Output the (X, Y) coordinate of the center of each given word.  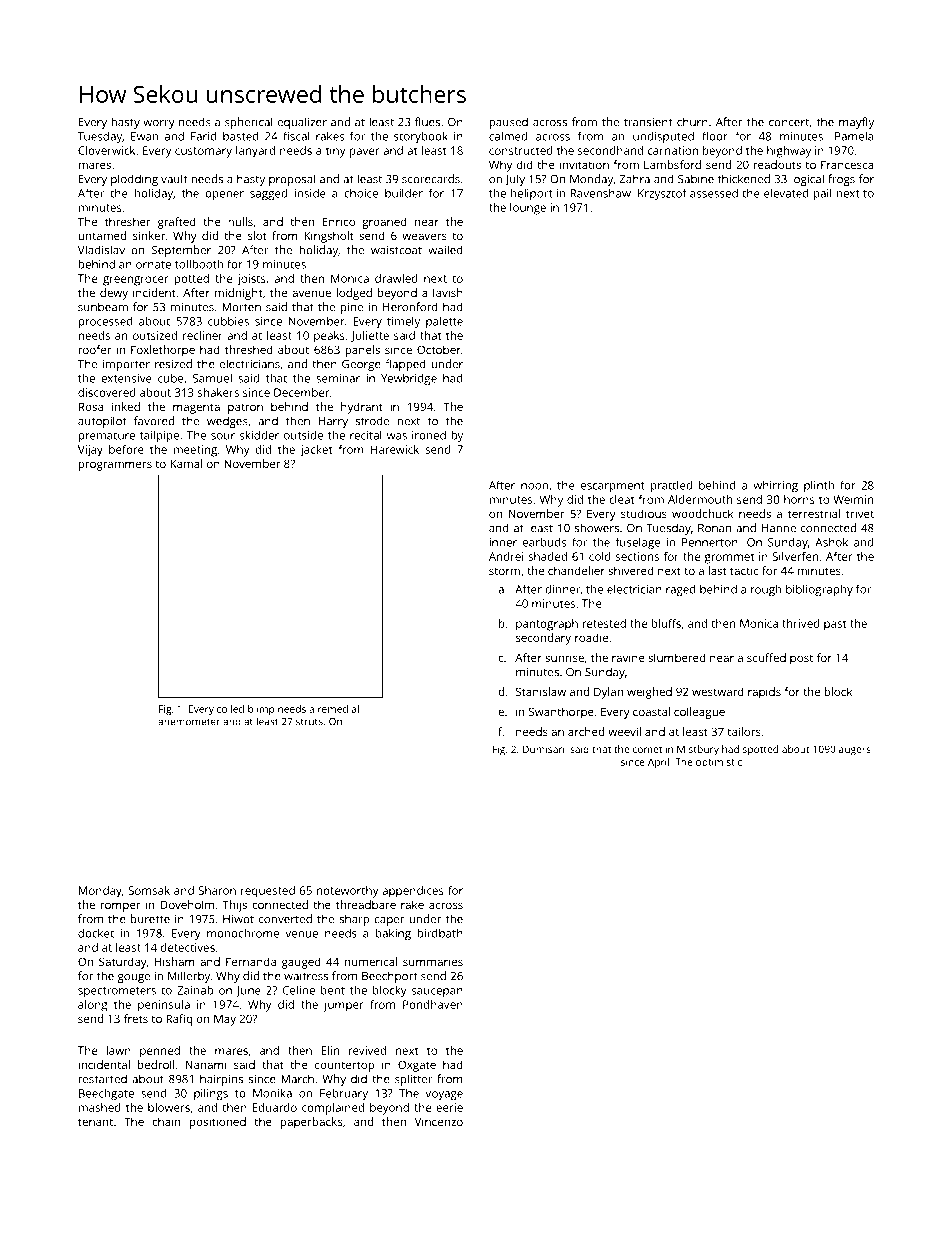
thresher (128, 221)
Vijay (90, 451)
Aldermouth (700, 499)
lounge (528, 209)
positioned (218, 1123)
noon (534, 486)
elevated (786, 193)
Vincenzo (439, 1121)
